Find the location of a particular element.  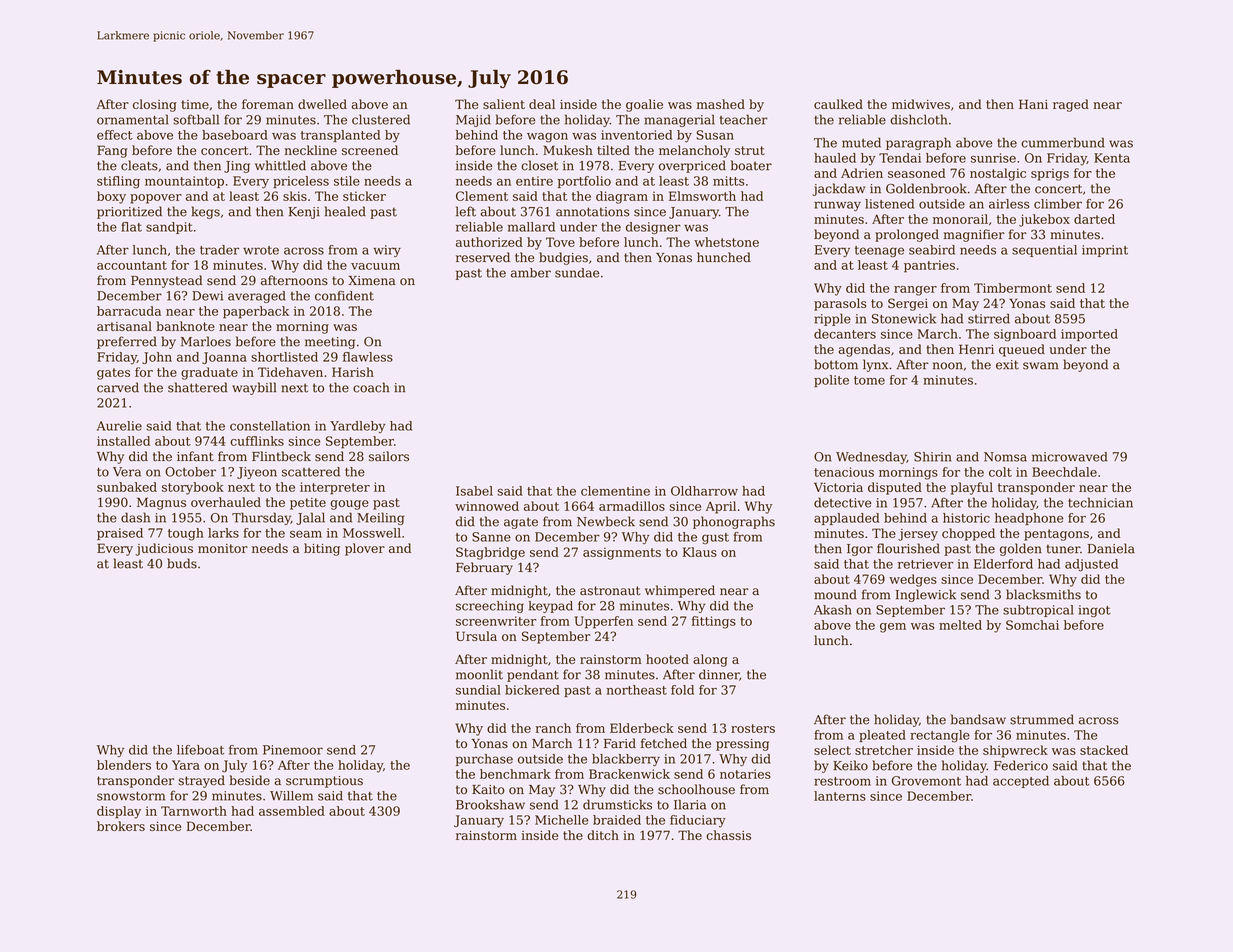

closing is located at coordinates (155, 105).
